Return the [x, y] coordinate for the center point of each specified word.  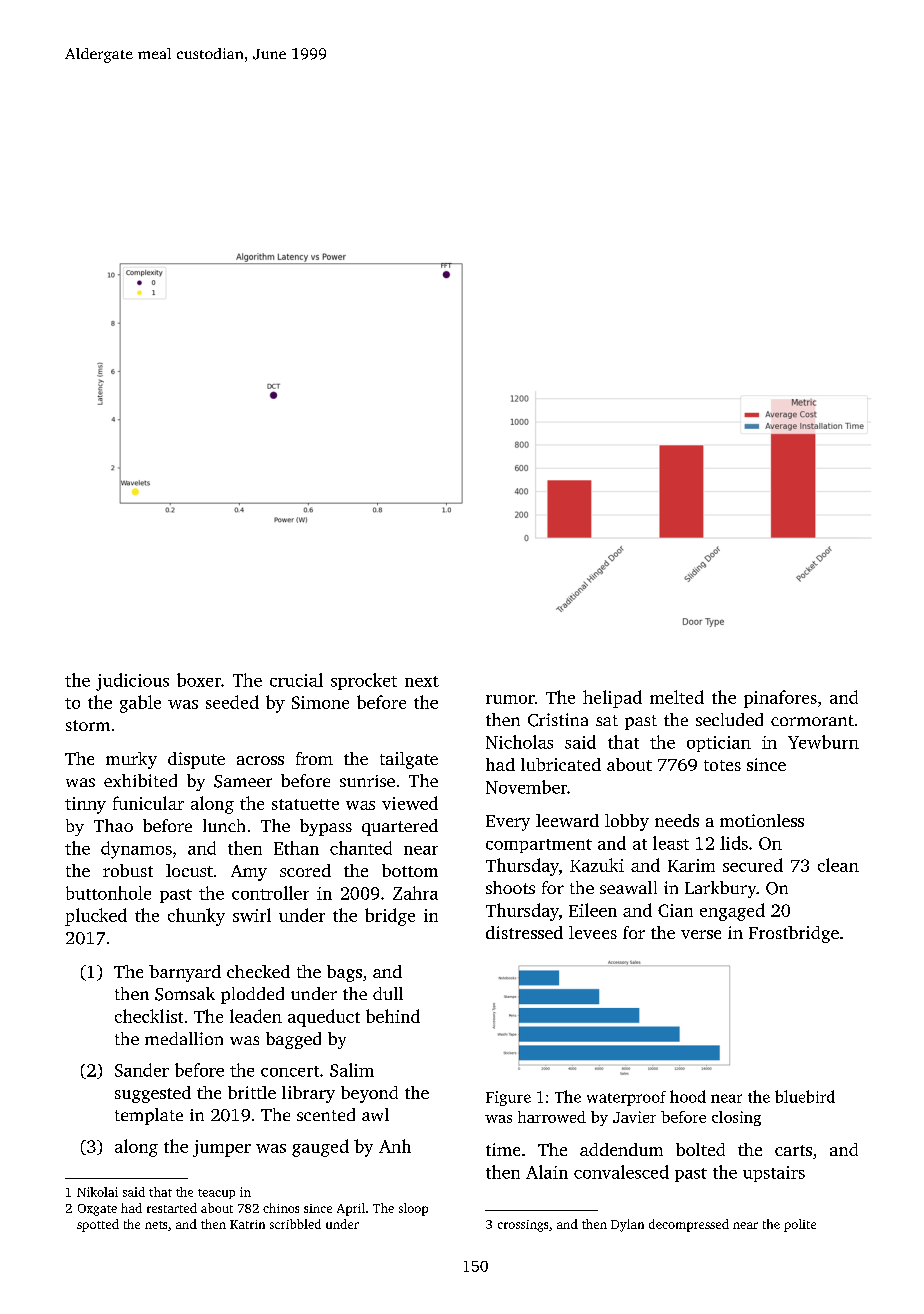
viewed [410, 803]
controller [270, 893]
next [422, 681]
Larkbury [720, 889]
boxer [199, 680]
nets [156, 1225]
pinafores [780, 699]
